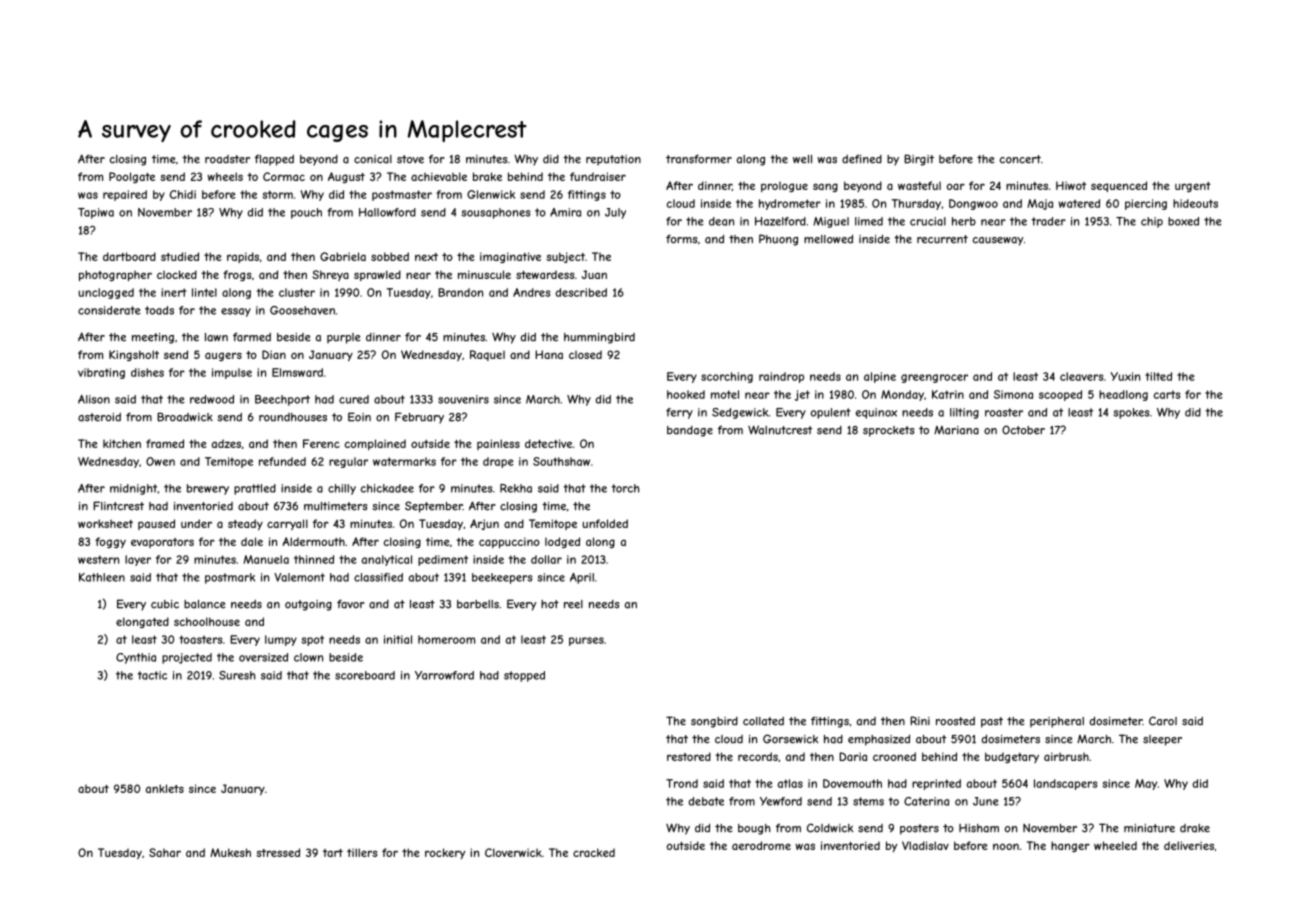  I want to click on prologue, so click(784, 187).
